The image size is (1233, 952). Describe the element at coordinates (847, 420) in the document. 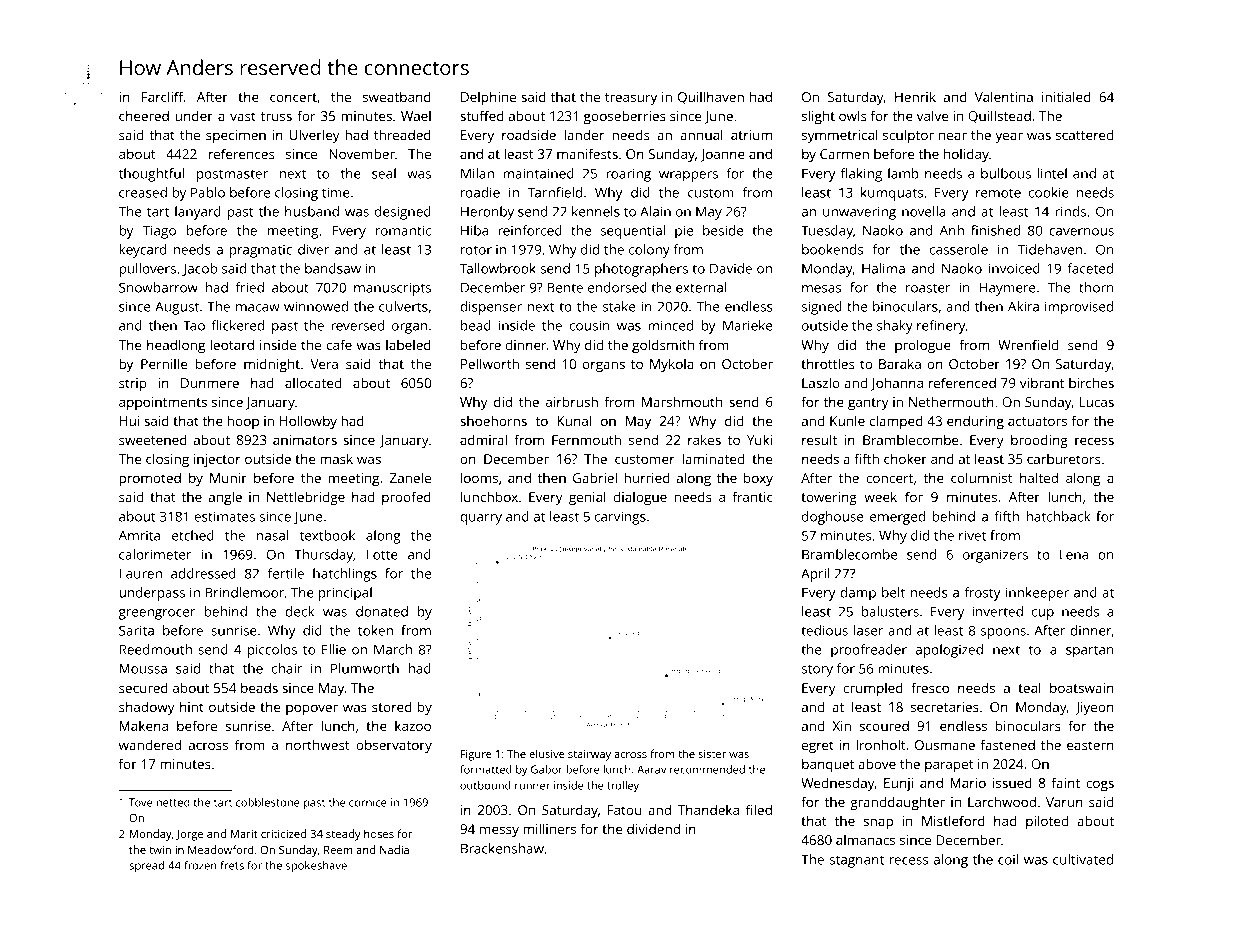

I see `Kunle` at that location.
